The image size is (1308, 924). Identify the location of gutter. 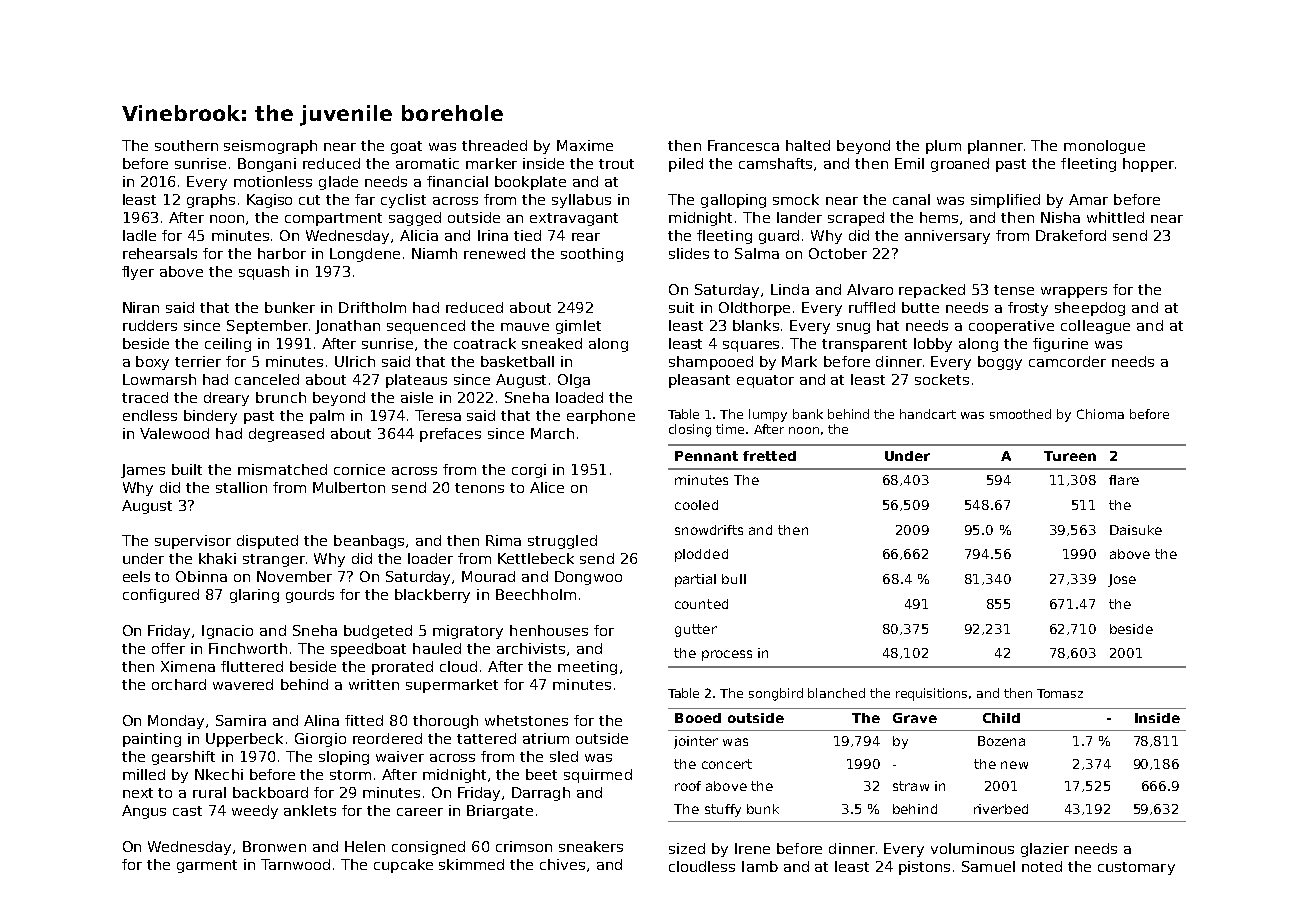
(696, 630).
